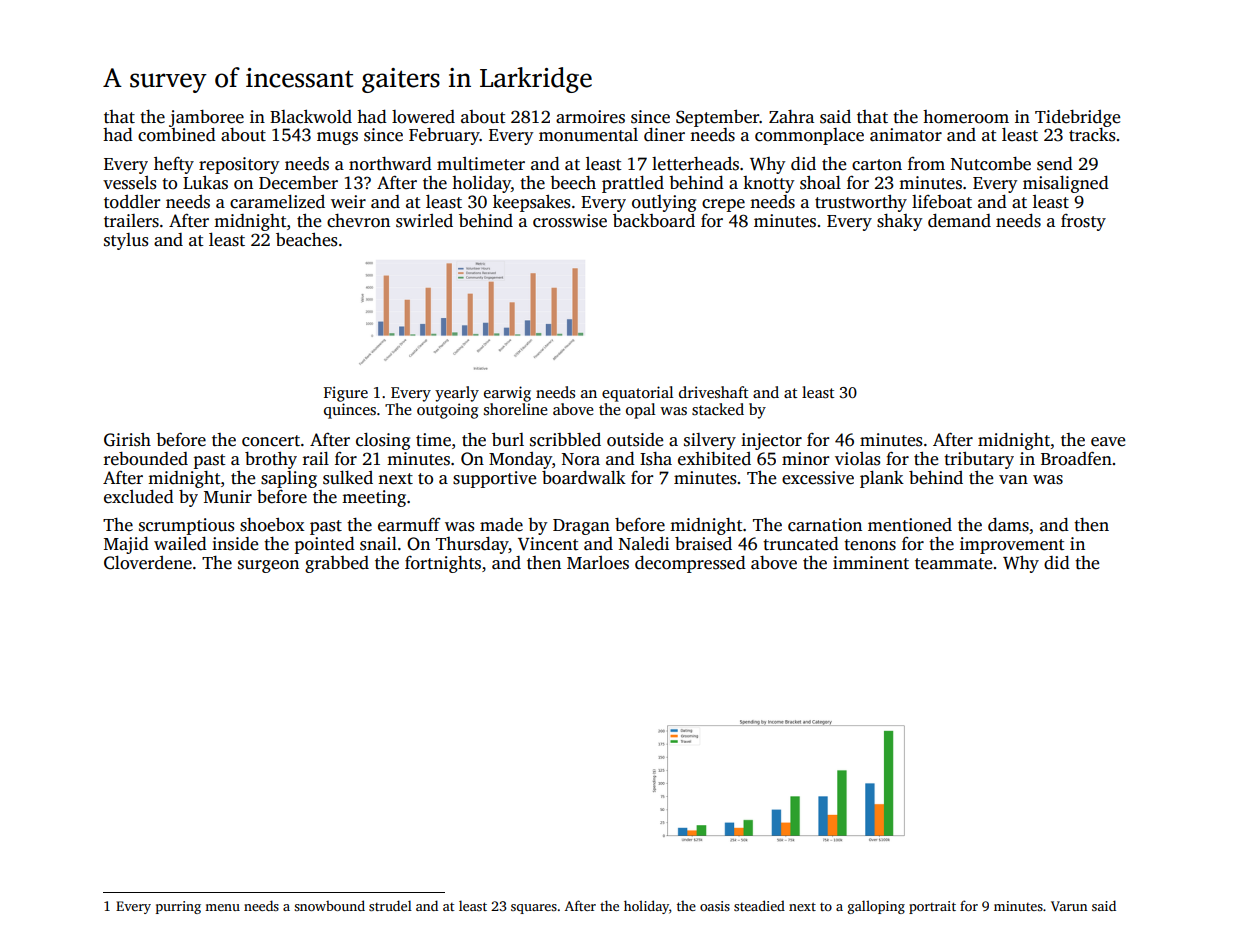  What do you see at coordinates (178, 907) in the screenshot?
I see `purring` at bounding box center [178, 907].
